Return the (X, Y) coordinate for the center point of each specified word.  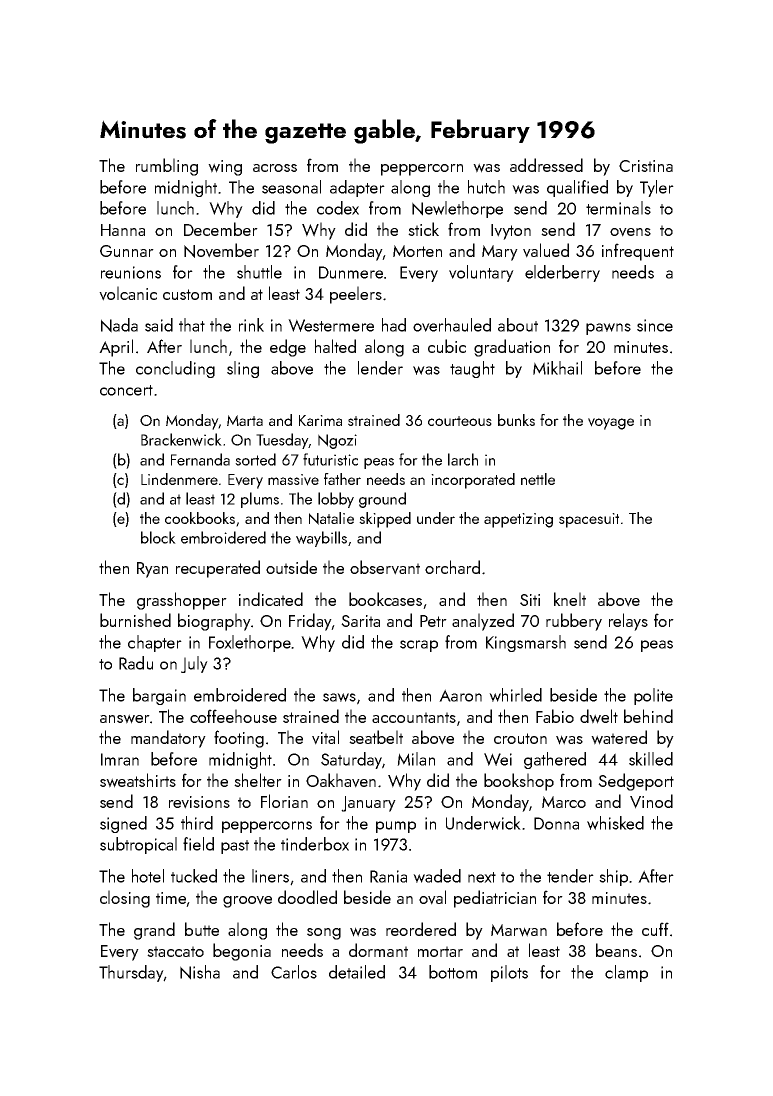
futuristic (330, 459)
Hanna (123, 230)
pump (396, 827)
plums (260, 500)
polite (653, 696)
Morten (417, 251)
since (655, 325)
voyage (611, 424)
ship (613, 877)
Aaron (460, 695)
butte (202, 929)
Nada (119, 325)
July (194, 664)
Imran (120, 759)
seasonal (291, 187)
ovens (630, 232)
